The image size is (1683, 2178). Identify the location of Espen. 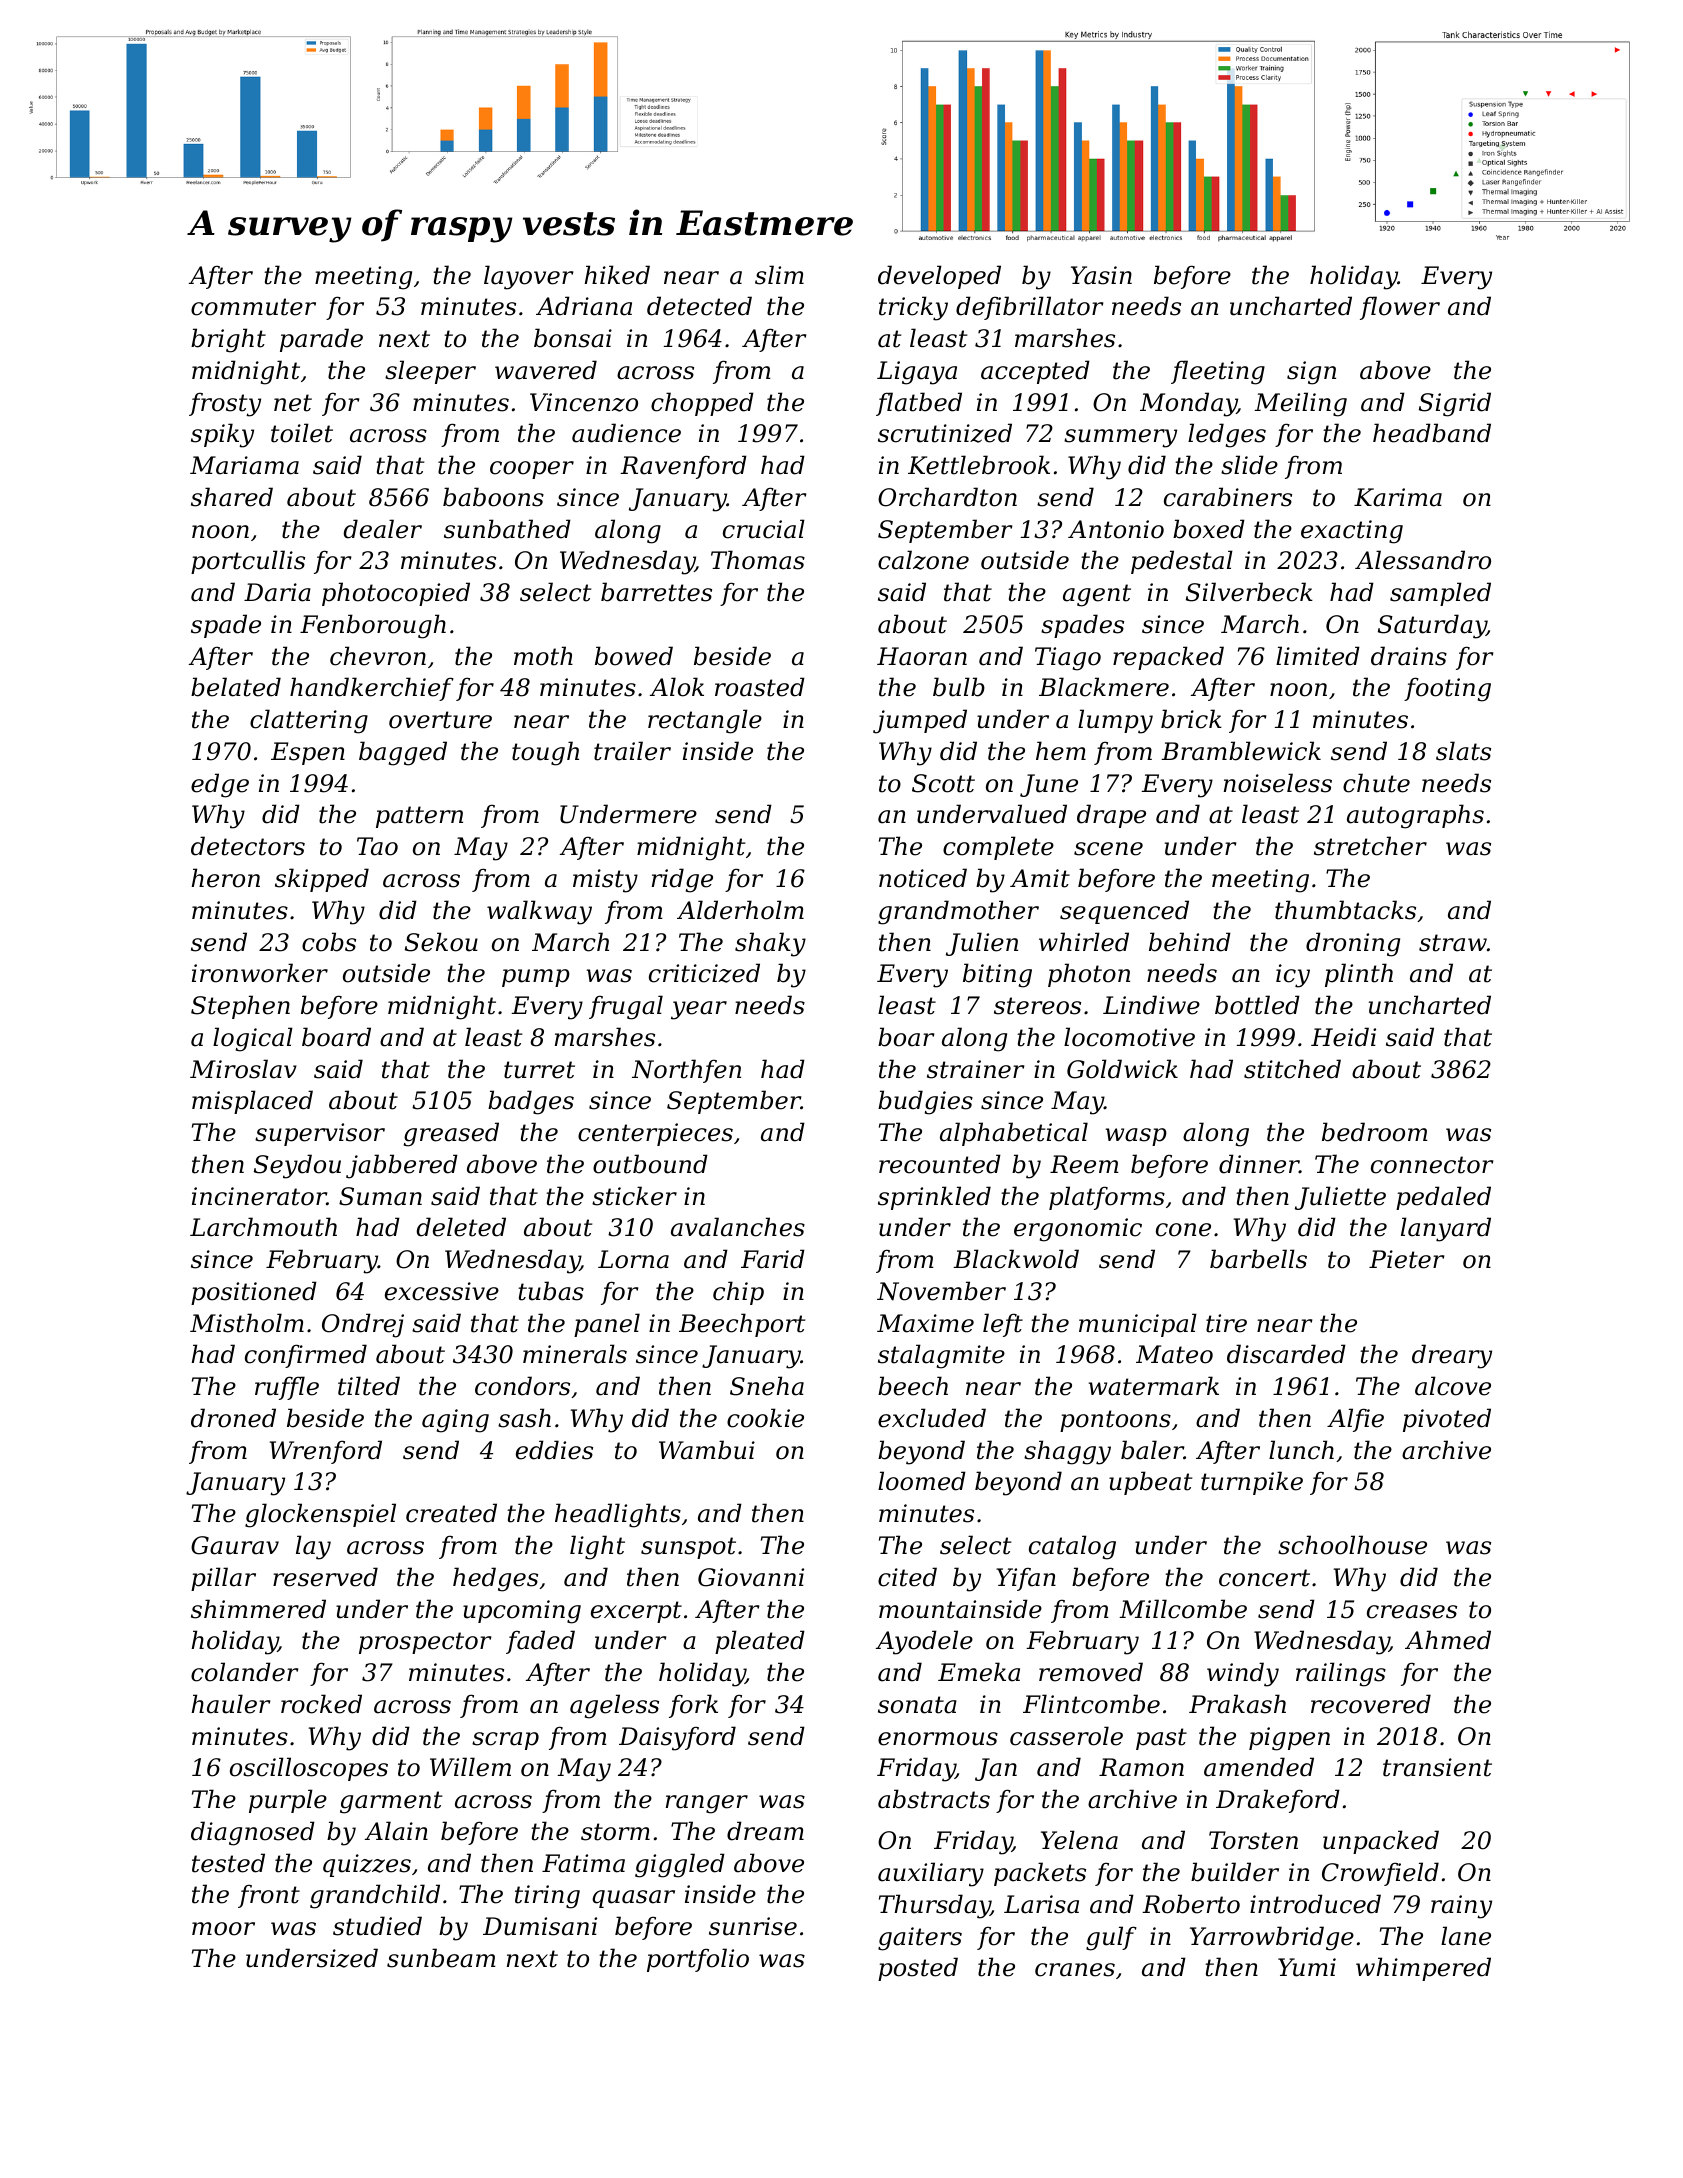
(308, 753).
